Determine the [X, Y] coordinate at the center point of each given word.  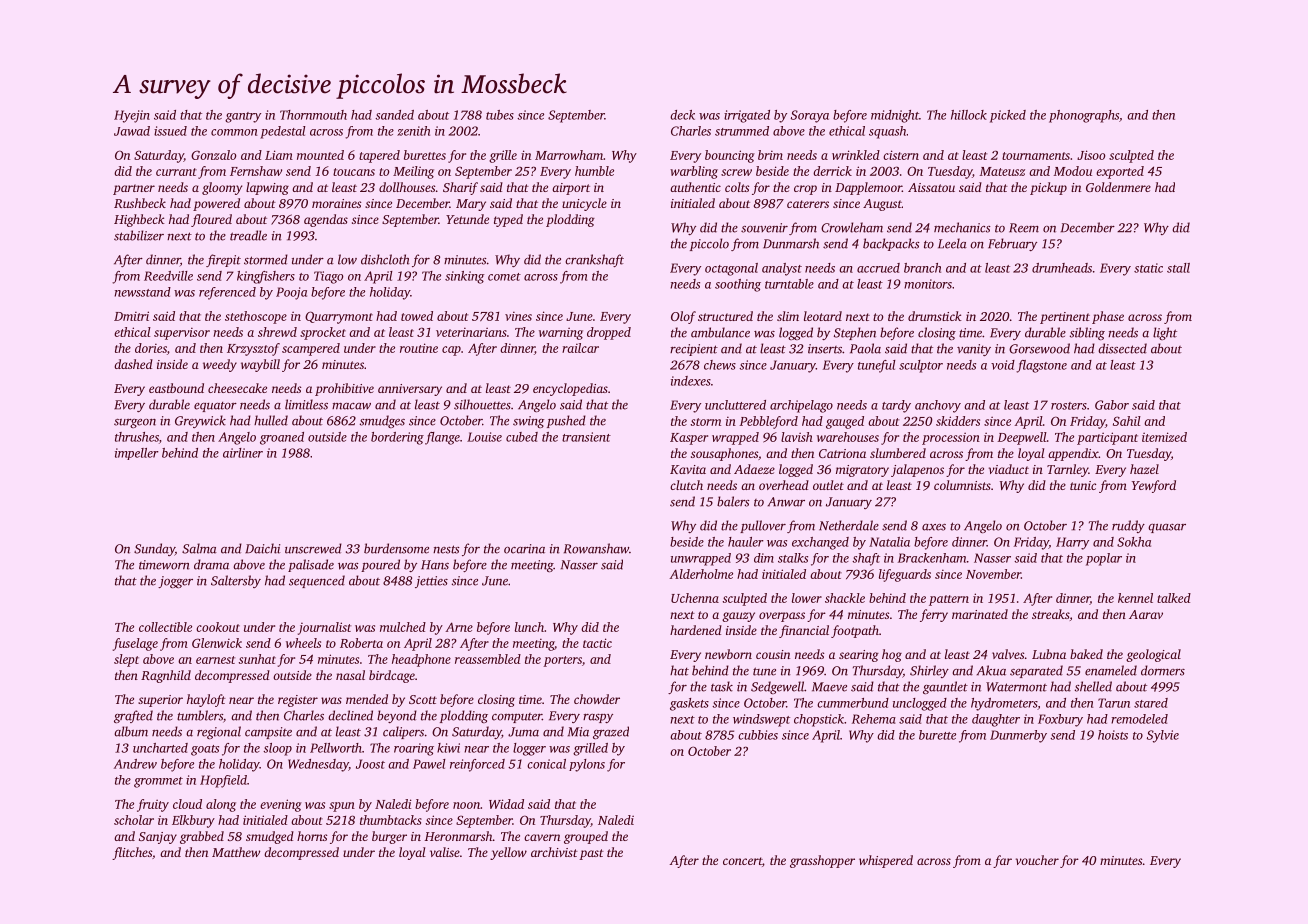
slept [126, 660]
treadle [248, 235]
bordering [397, 438]
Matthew [236, 852]
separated [1036, 671]
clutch [686, 485]
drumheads [1062, 268]
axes [934, 527]
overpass [782, 617]
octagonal [731, 269]
